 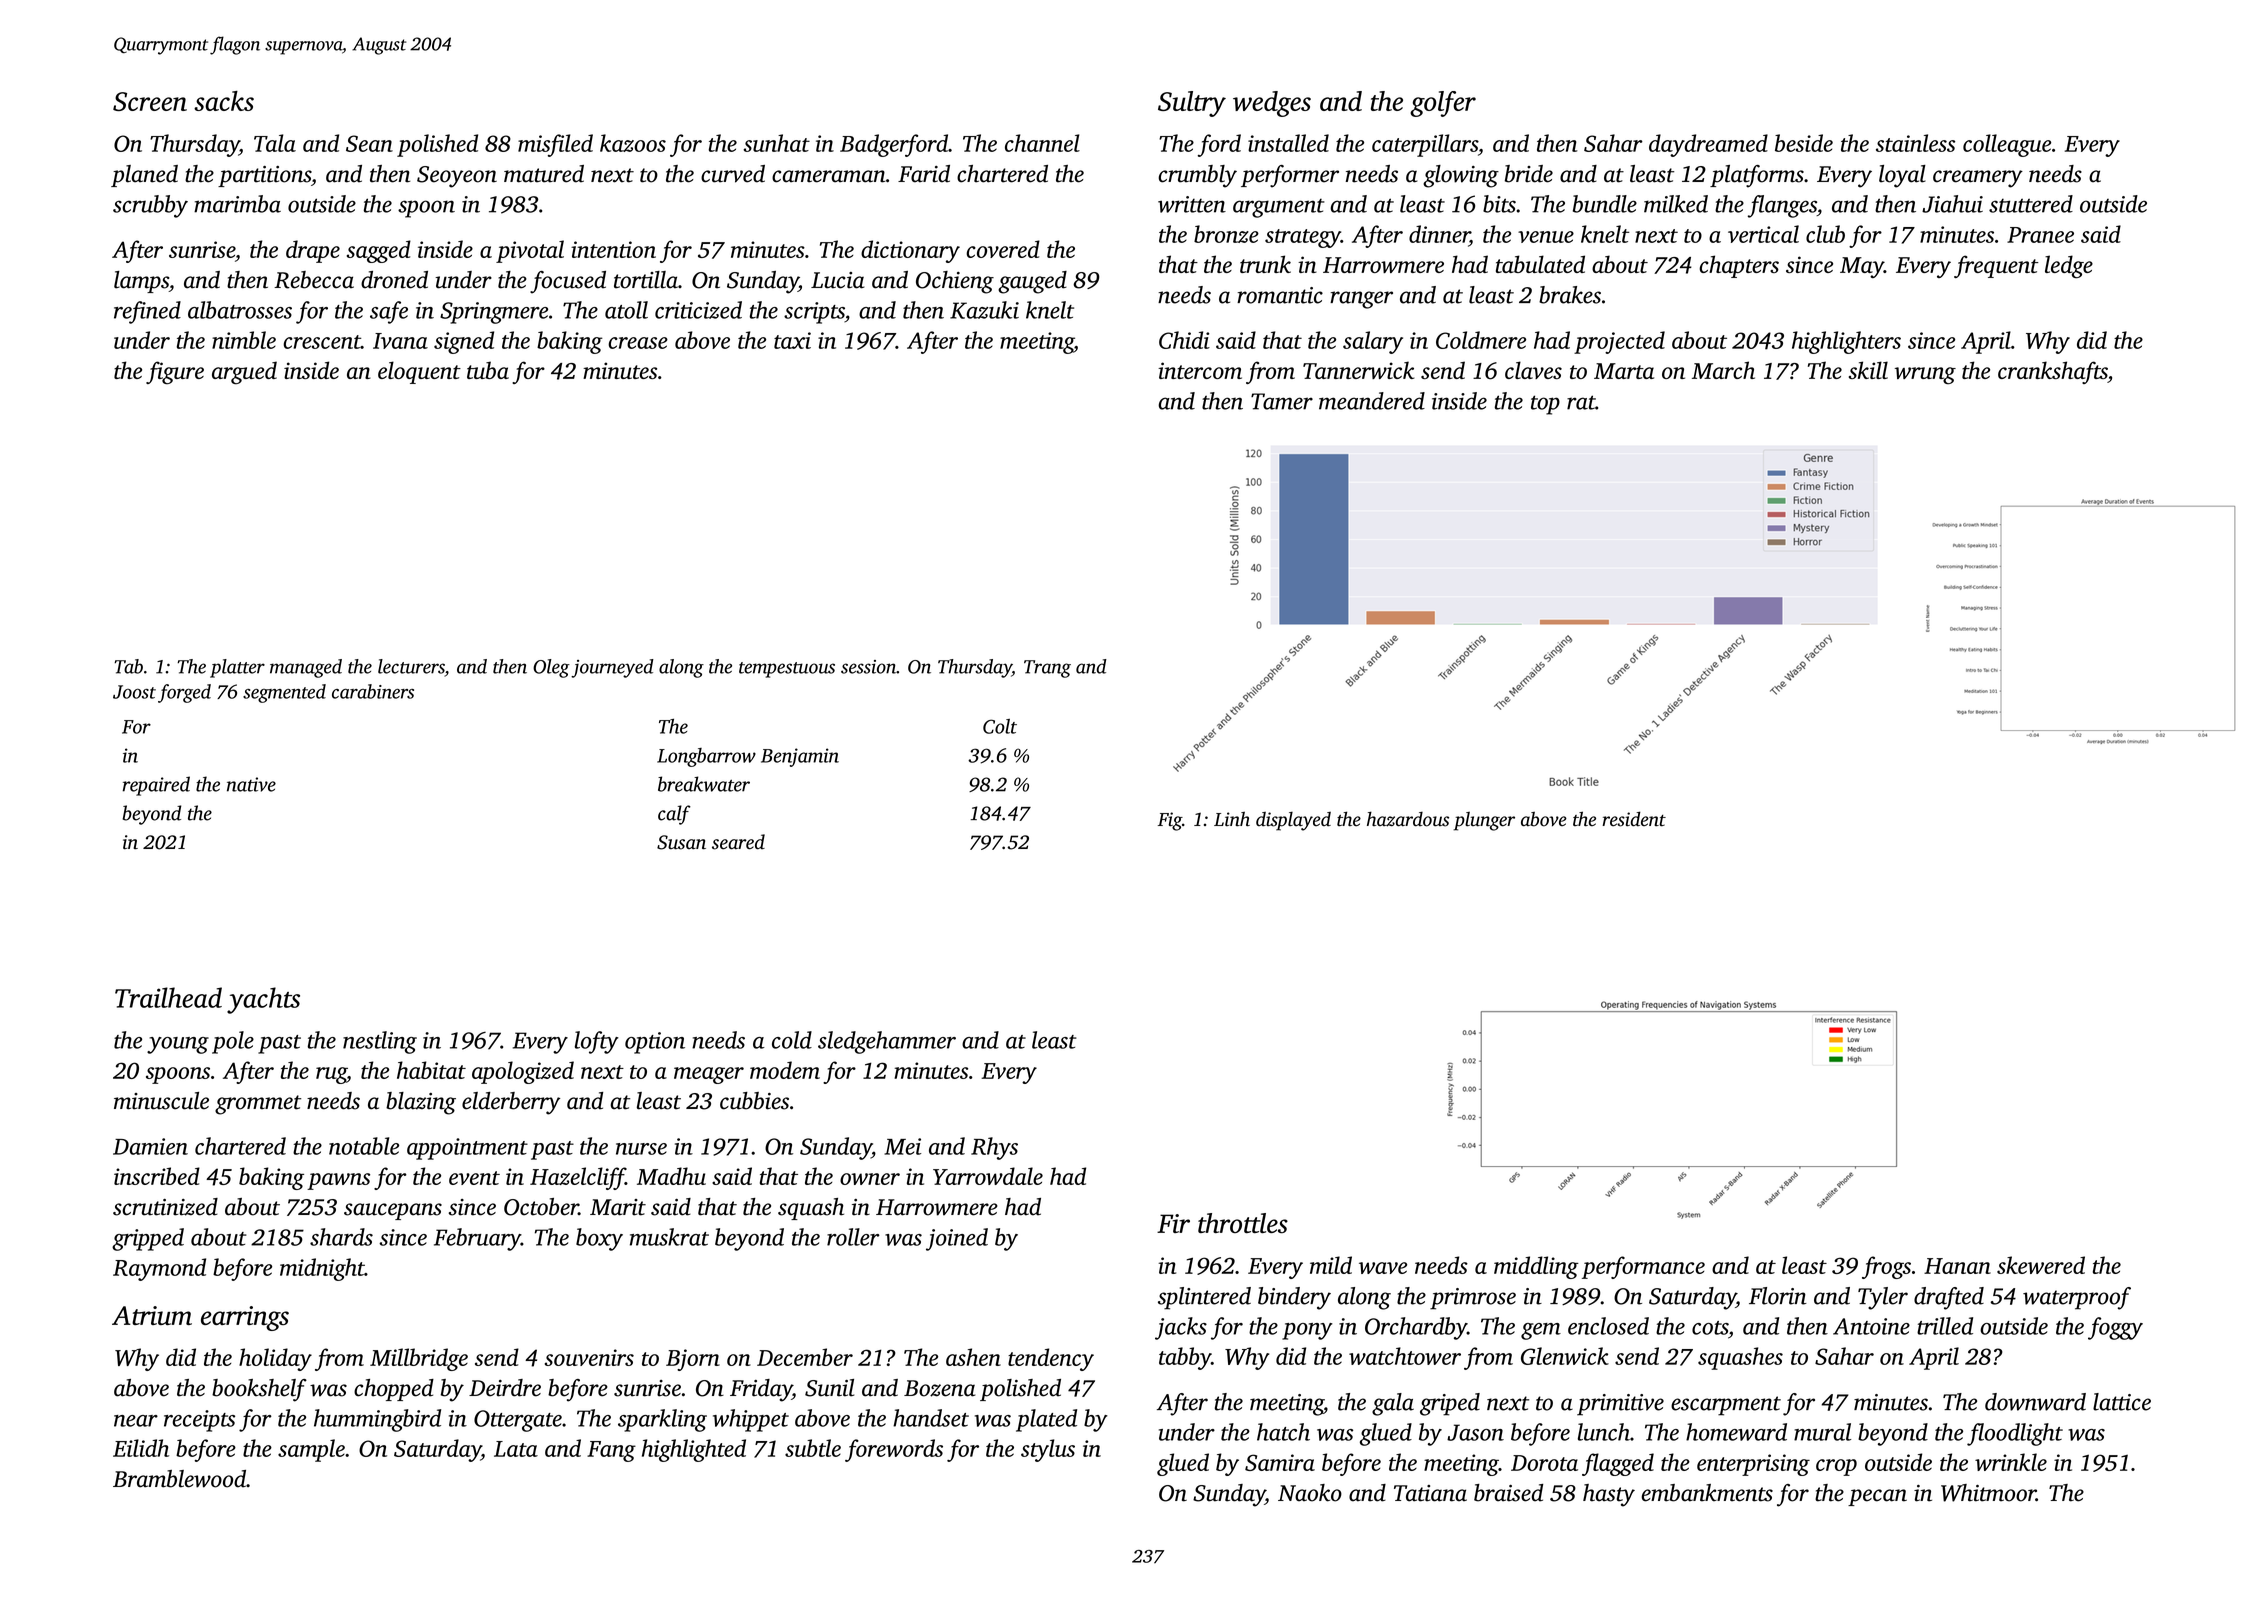 I want to click on Lata, so click(x=516, y=1449).
